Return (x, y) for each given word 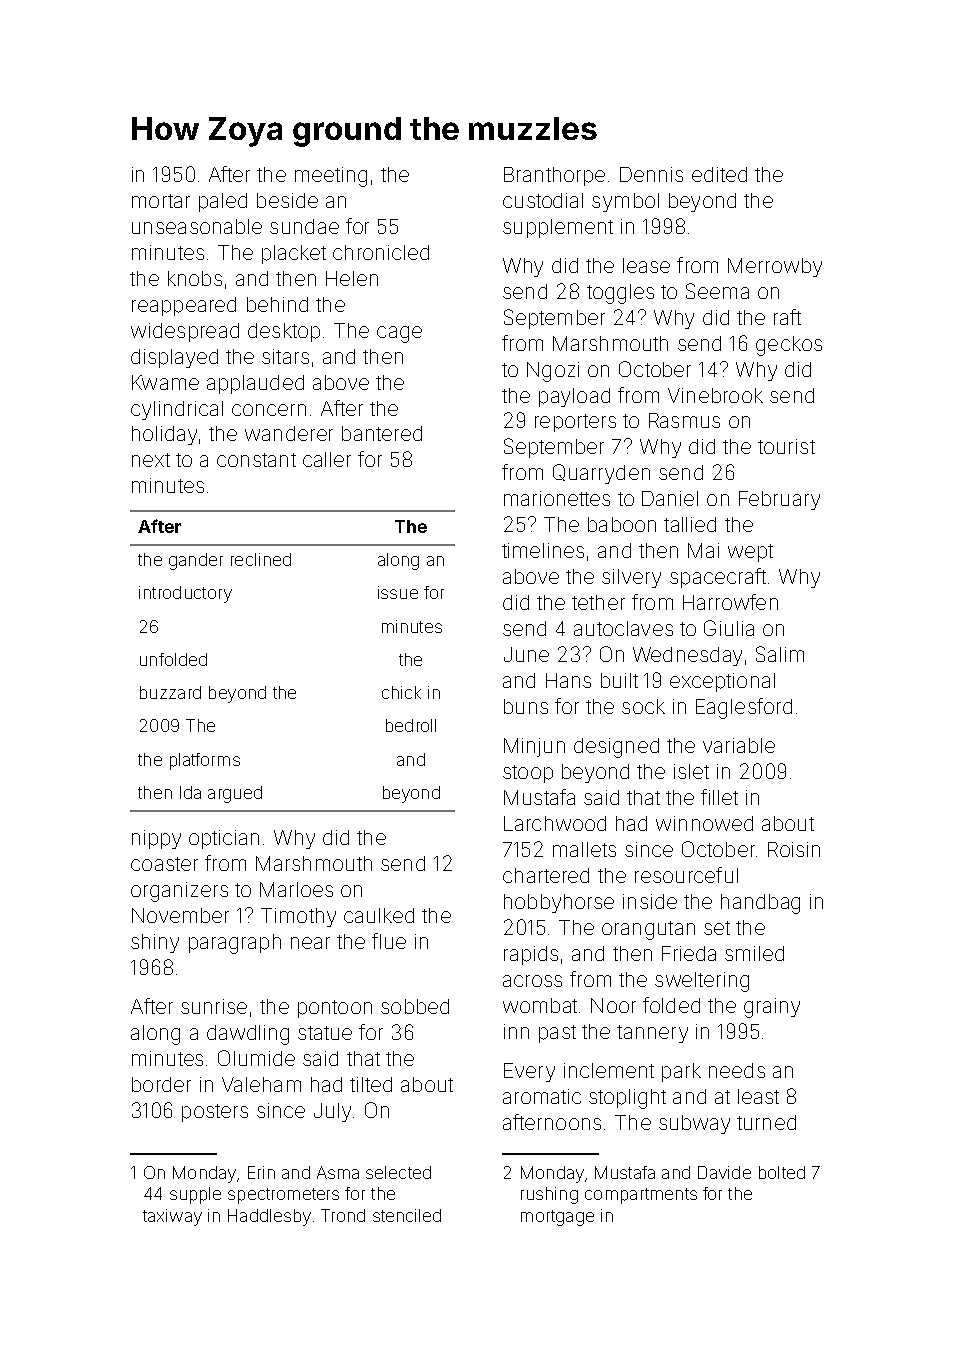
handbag (760, 904)
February (779, 500)
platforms (205, 761)
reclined (261, 559)
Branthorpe (554, 176)
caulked (379, 915)
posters (215, 1113)
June (526, 654)
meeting (331, 177)
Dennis (651, 174)
